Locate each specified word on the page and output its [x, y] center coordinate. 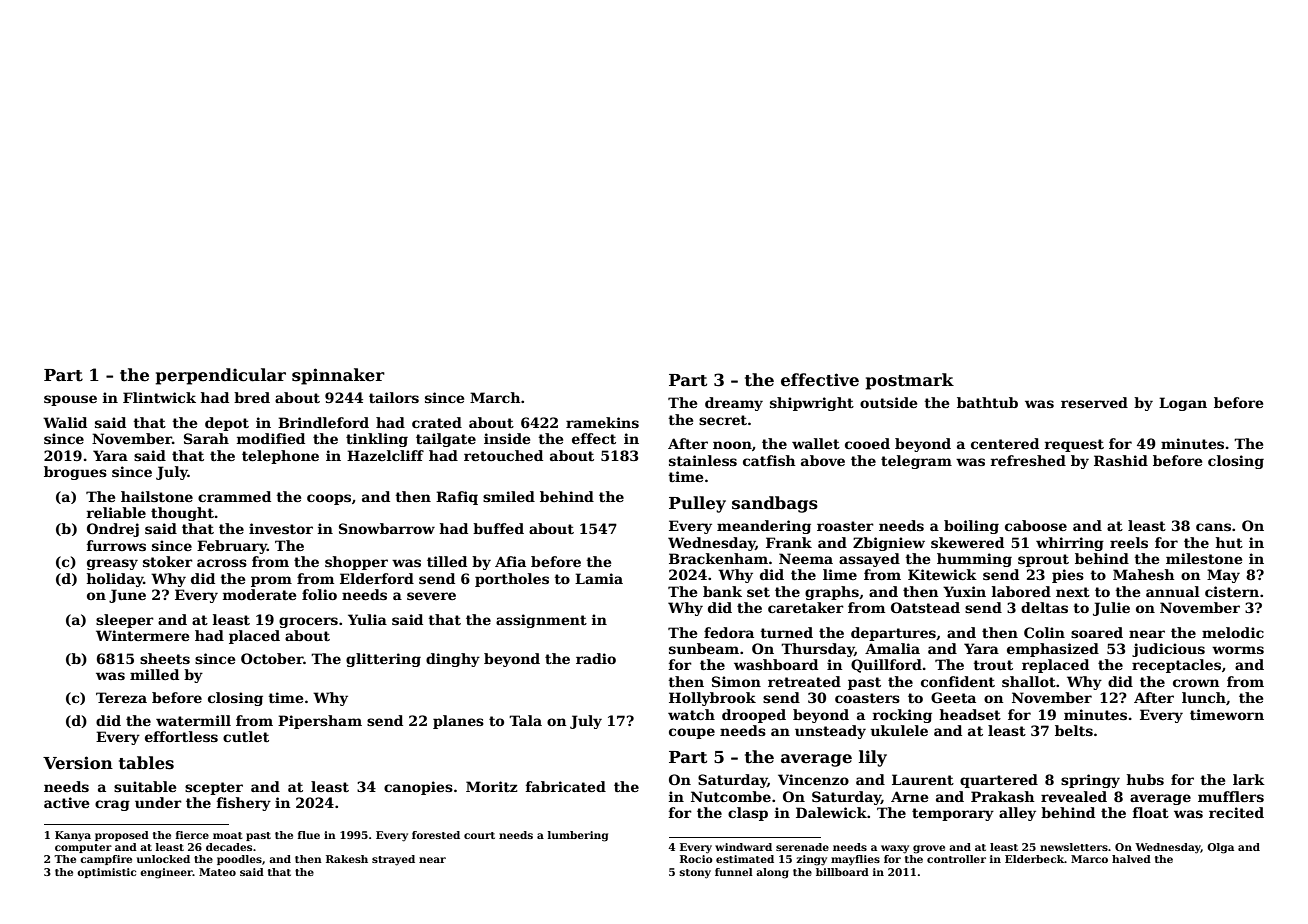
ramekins [602, 422]
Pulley [697, 504]
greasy [112, 564]
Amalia [892, 648]
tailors [394, 397]
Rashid [1121, 460]
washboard [776, 664]
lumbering [578, 836]
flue [309, 835]
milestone [1204, 558]
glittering [383, 660]
